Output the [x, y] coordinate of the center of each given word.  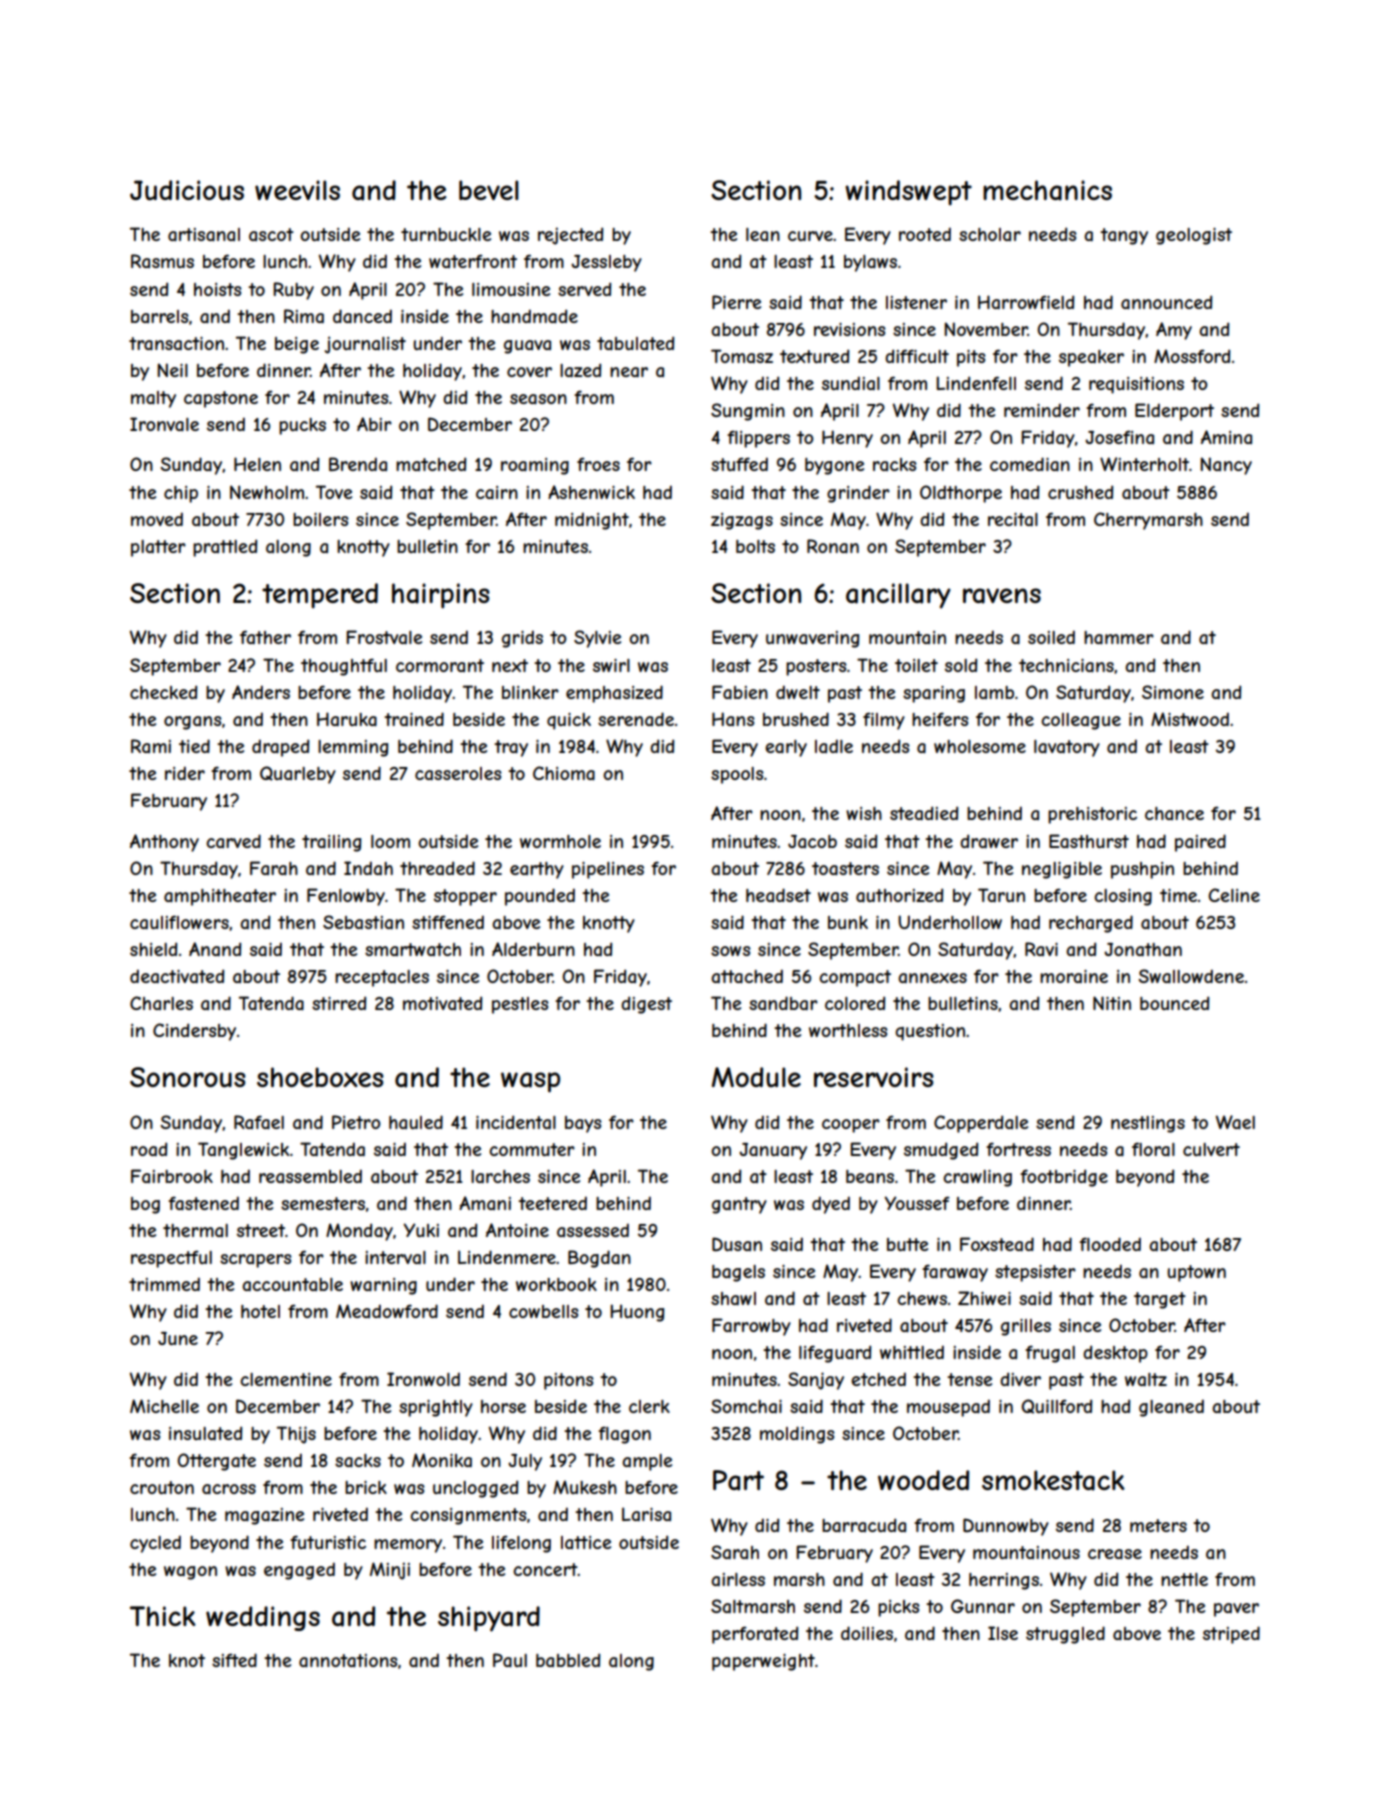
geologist [1194, 236]
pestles [520, 1005]
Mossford [1192, 356]
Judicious [187, 190]
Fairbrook [172, 1176]
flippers [758, 439]
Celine [1234, 895]
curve [810, 236]
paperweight [763, 1662]
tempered [320, 596]
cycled [155, 1544]
